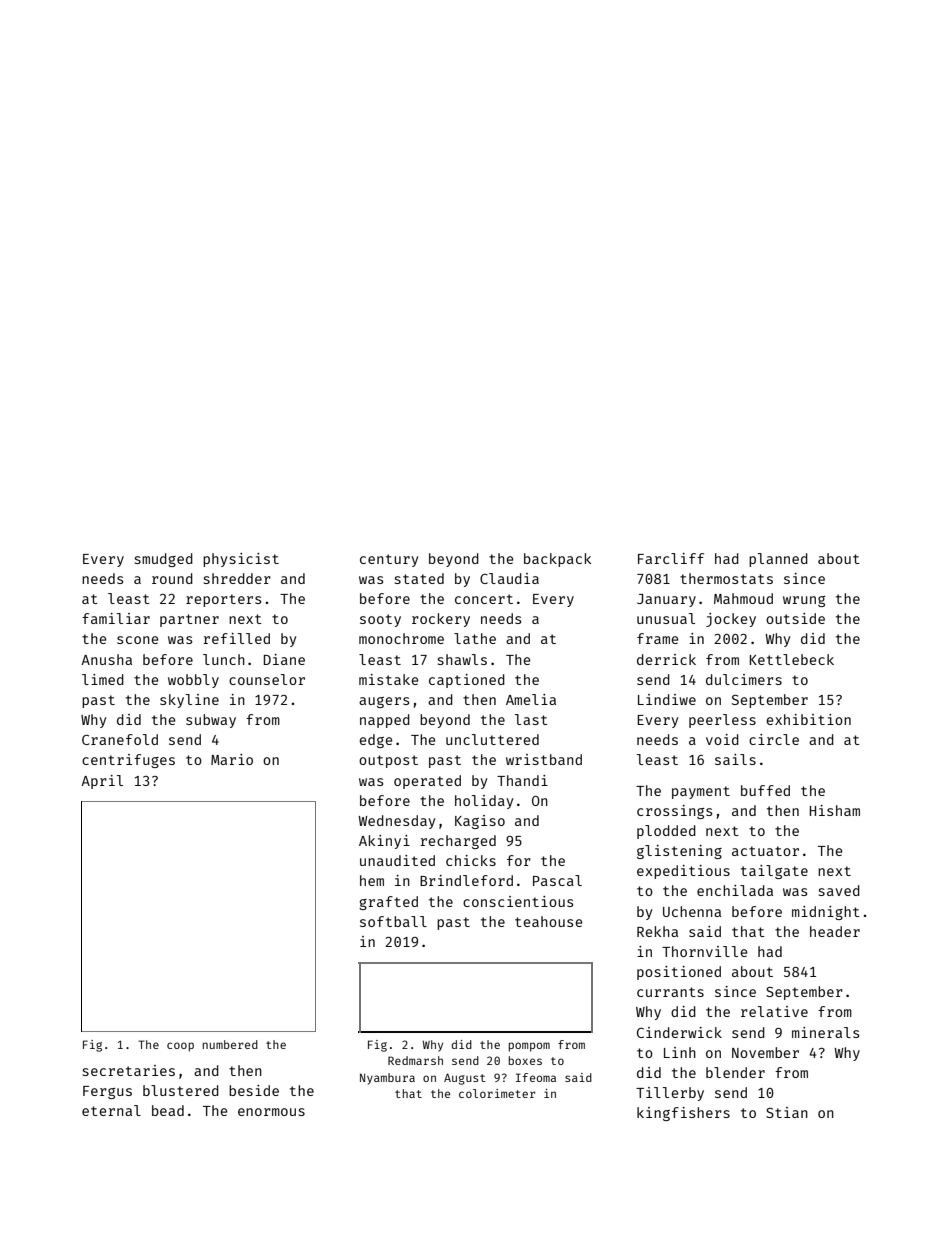 The height and width of the document is (1233, 952). I want to click on Nyambura, so click(387, 1079).
